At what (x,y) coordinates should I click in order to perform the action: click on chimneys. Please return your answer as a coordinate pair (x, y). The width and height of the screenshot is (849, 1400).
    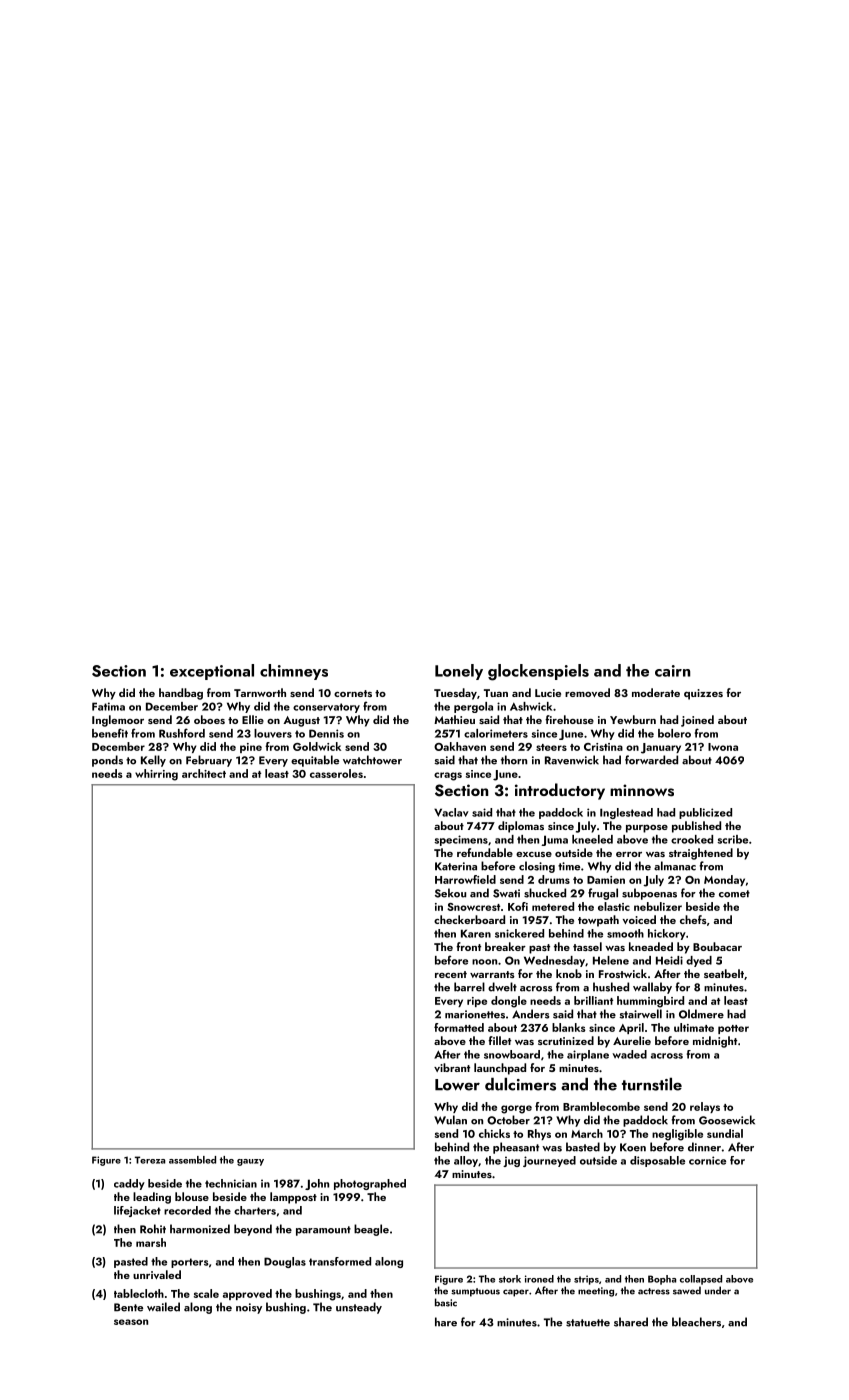
    Looking at the image, I should click on (294, 672).
